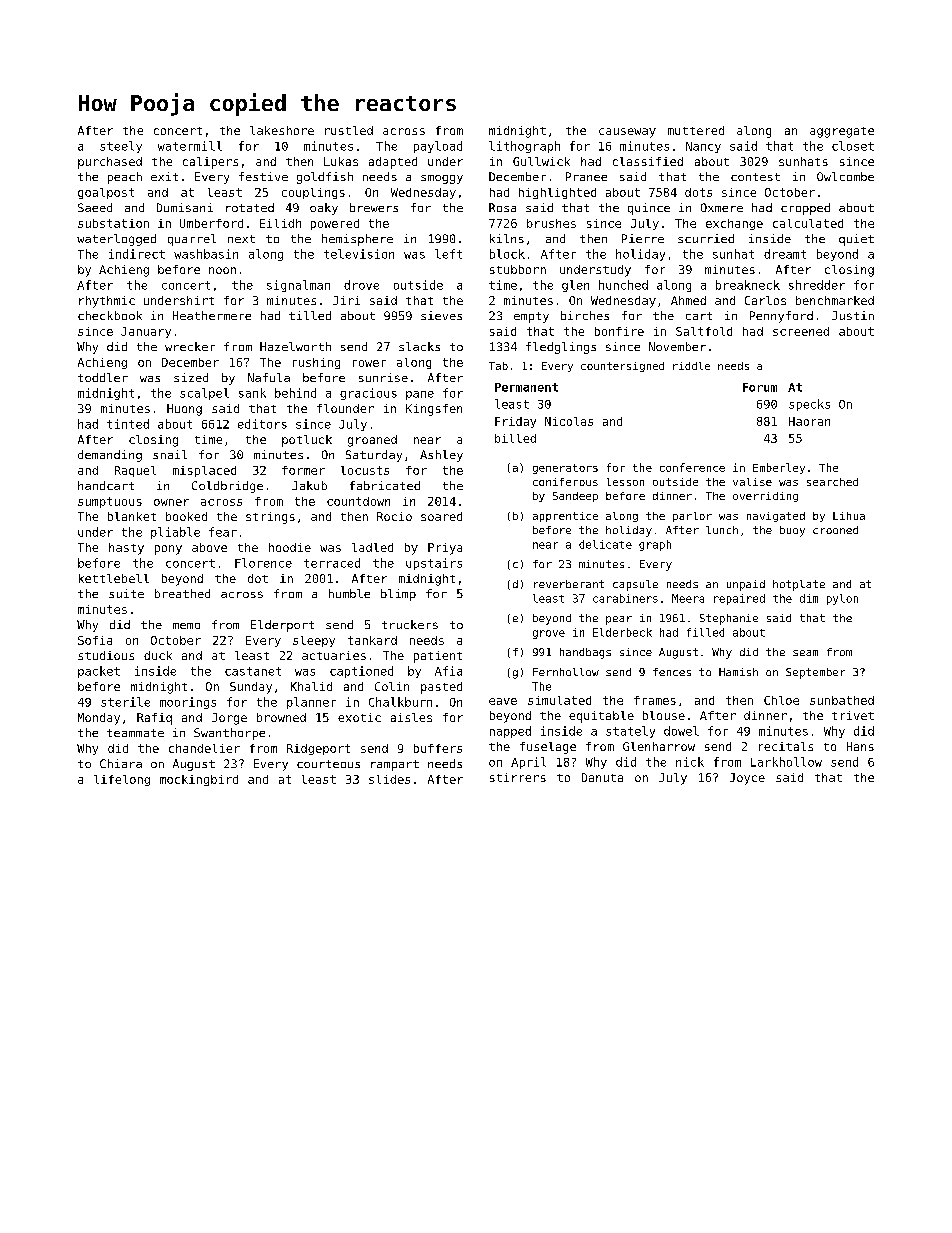  I want to click on aggregate, so click(842, 132).
